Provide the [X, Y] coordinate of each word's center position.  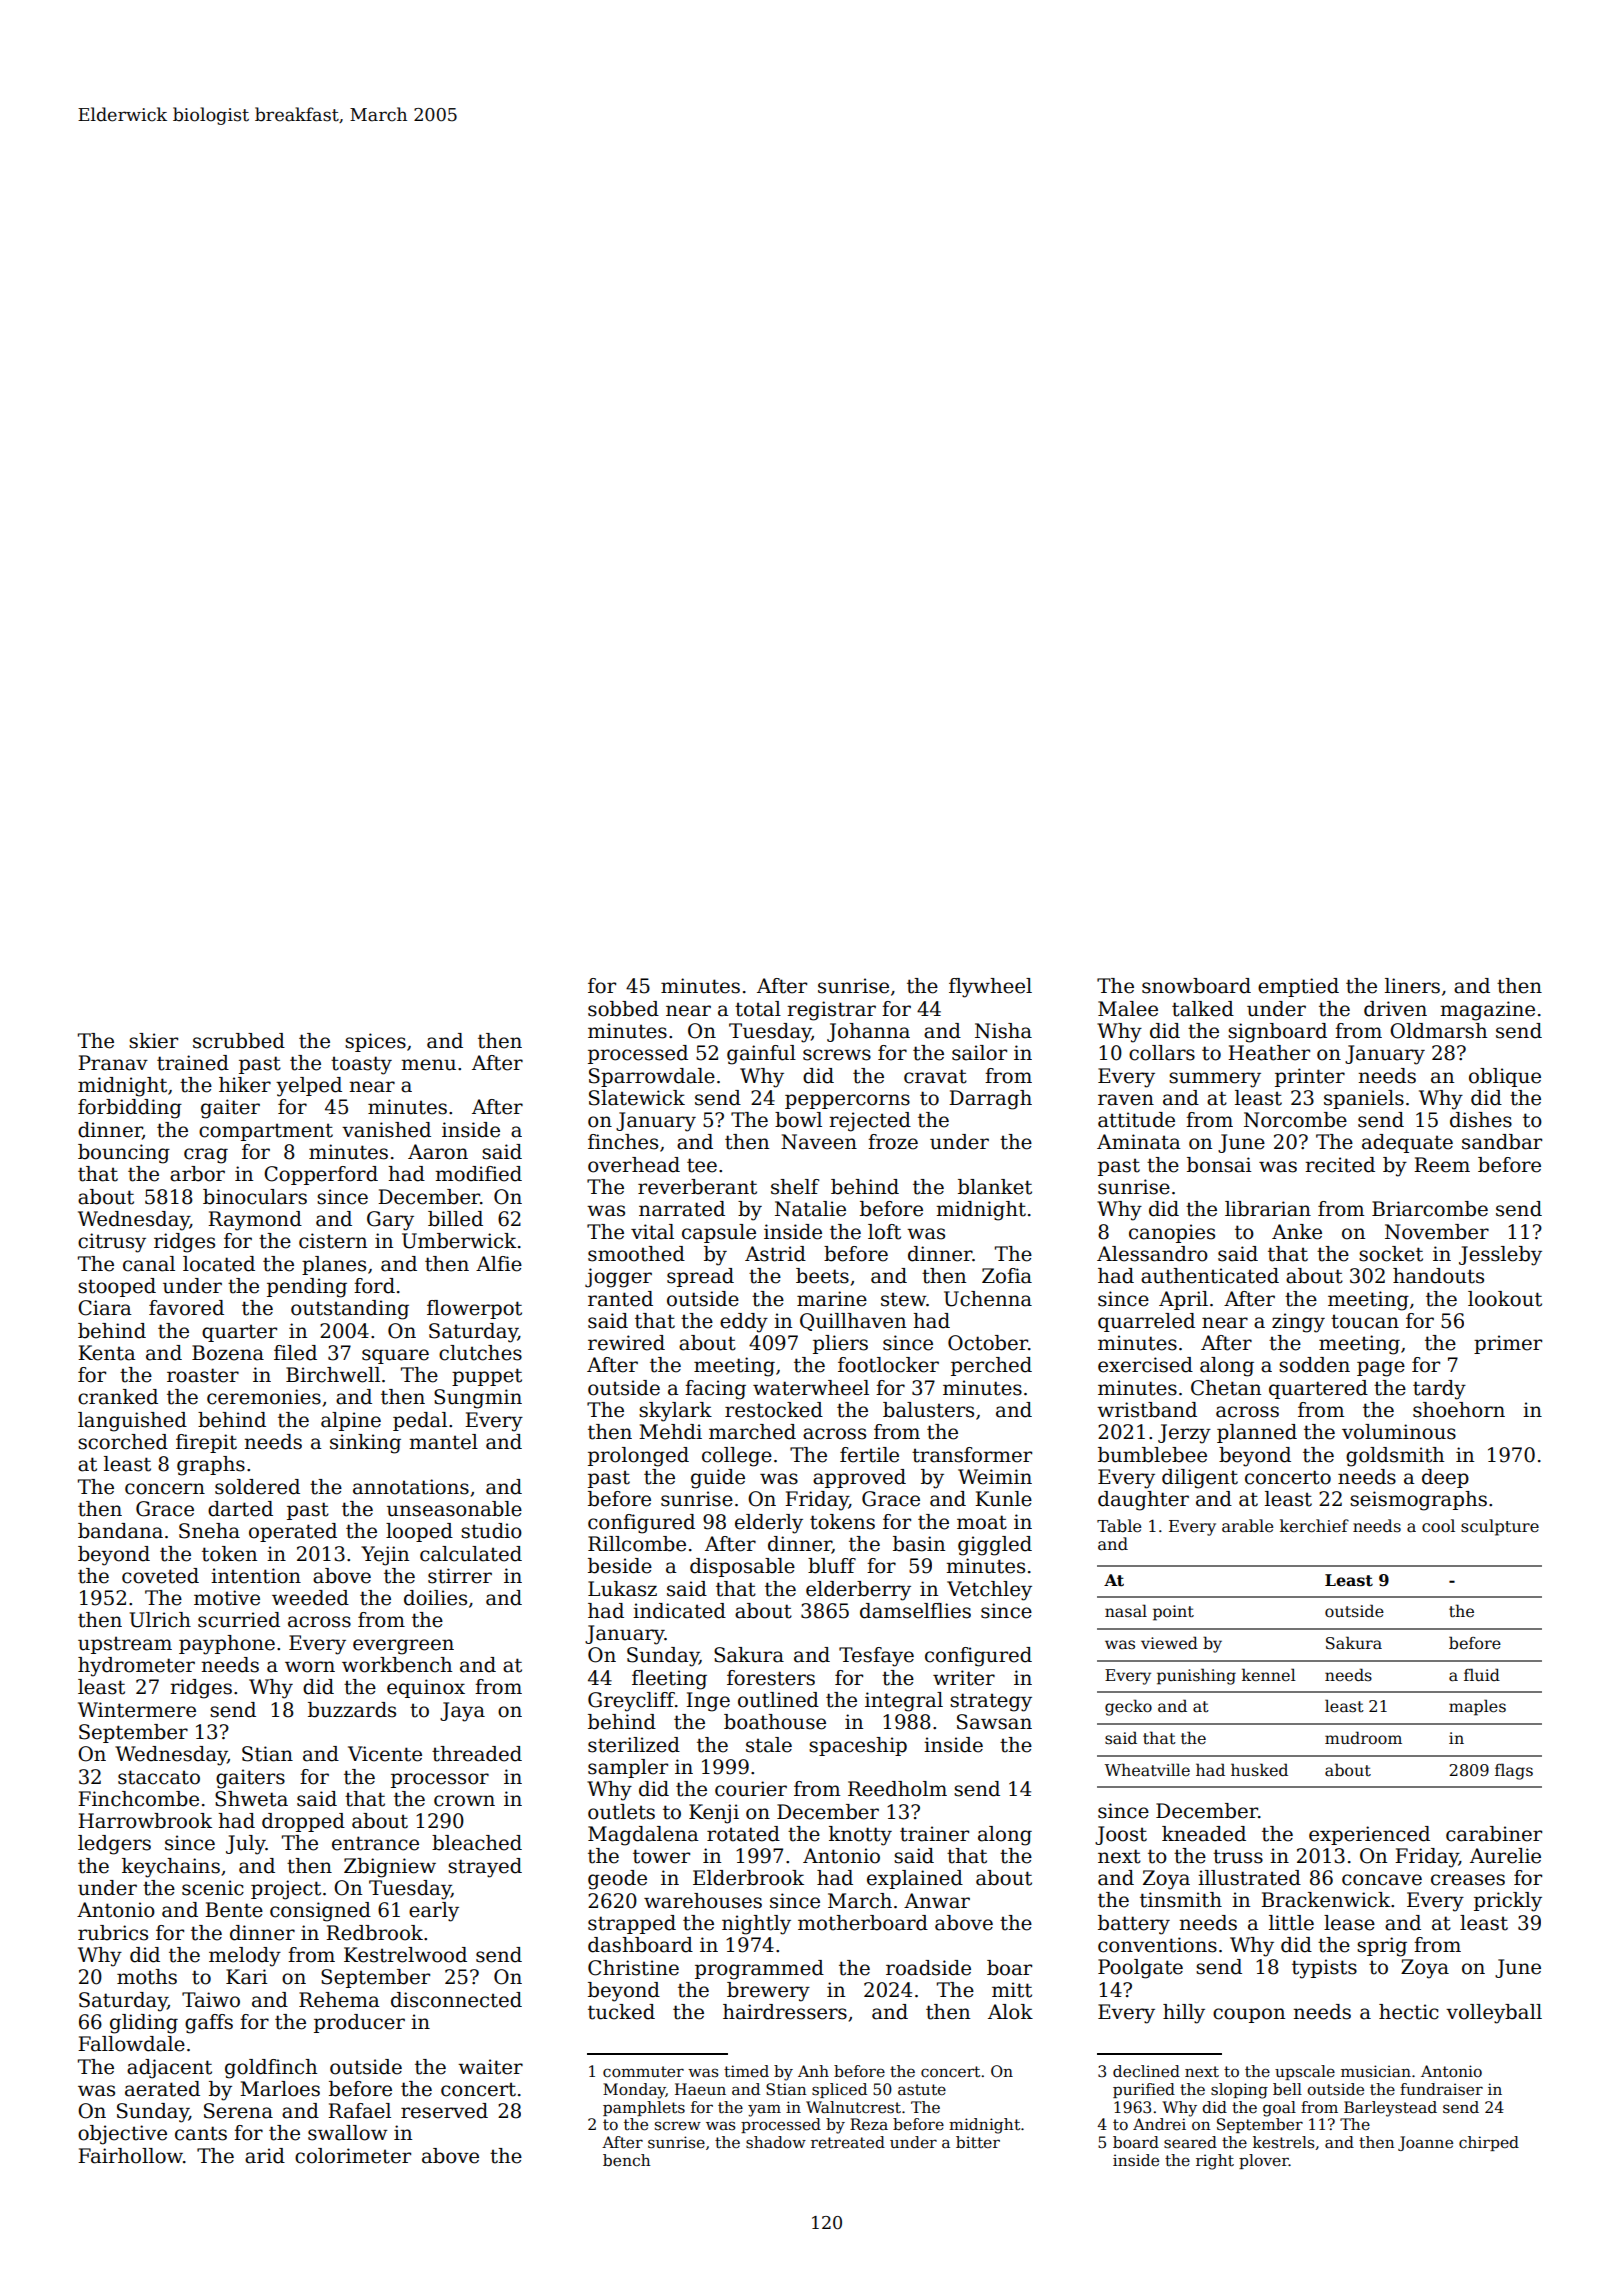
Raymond [255, 1221]
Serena [238, 2111]
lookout [1505, 1299]
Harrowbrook [145, 1821]
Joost [1121, 1835]
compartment [266, 1132]
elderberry [858, 1591]
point [1173, 1613]
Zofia [1007, 1276]
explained [915, 1879]
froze [893, 1142]
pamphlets [644, 2108]
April [1183, 1300]
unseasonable [454, 1509]
